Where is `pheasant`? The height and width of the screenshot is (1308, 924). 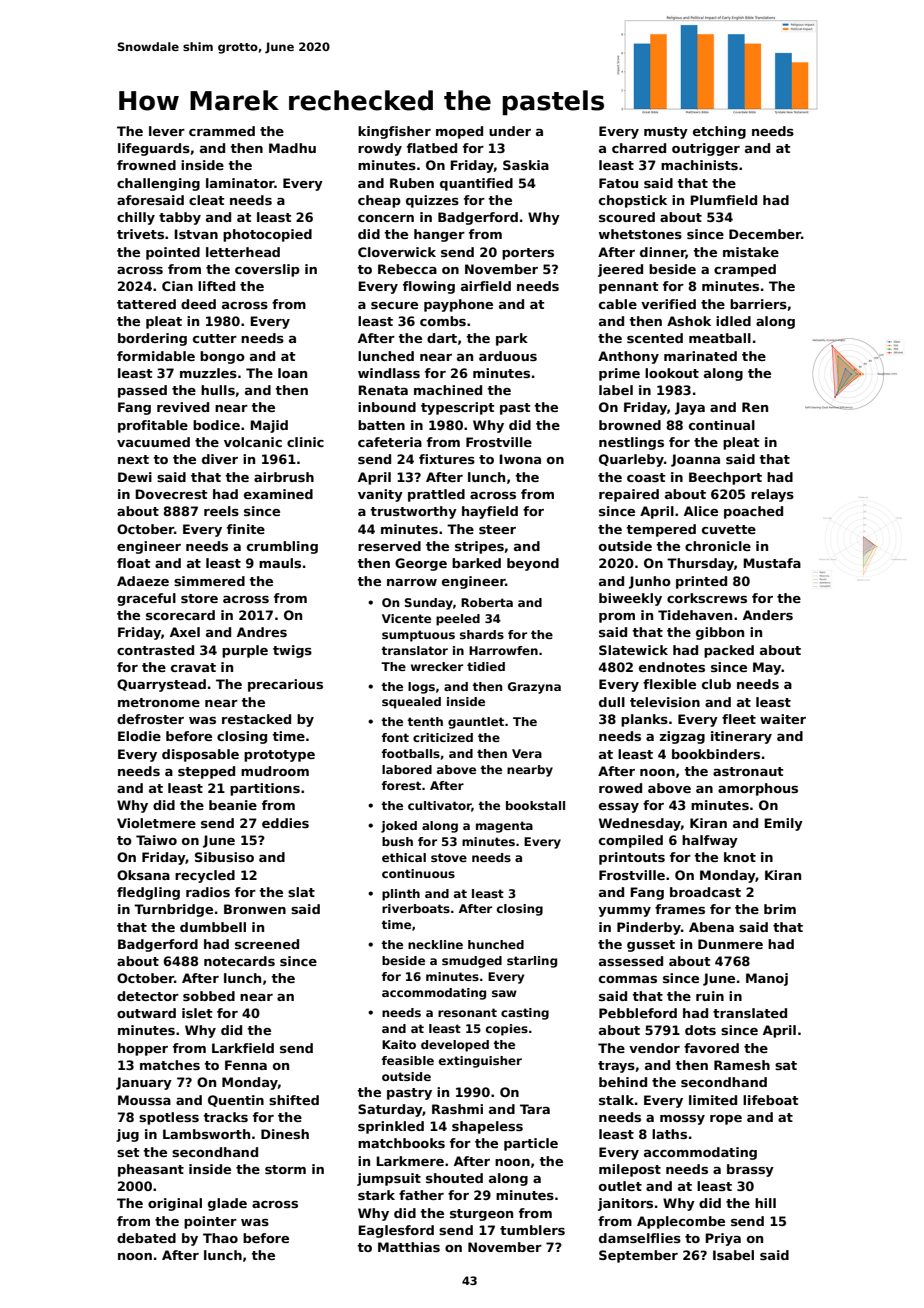 pheasant is located at coordinates (151, 1170).
